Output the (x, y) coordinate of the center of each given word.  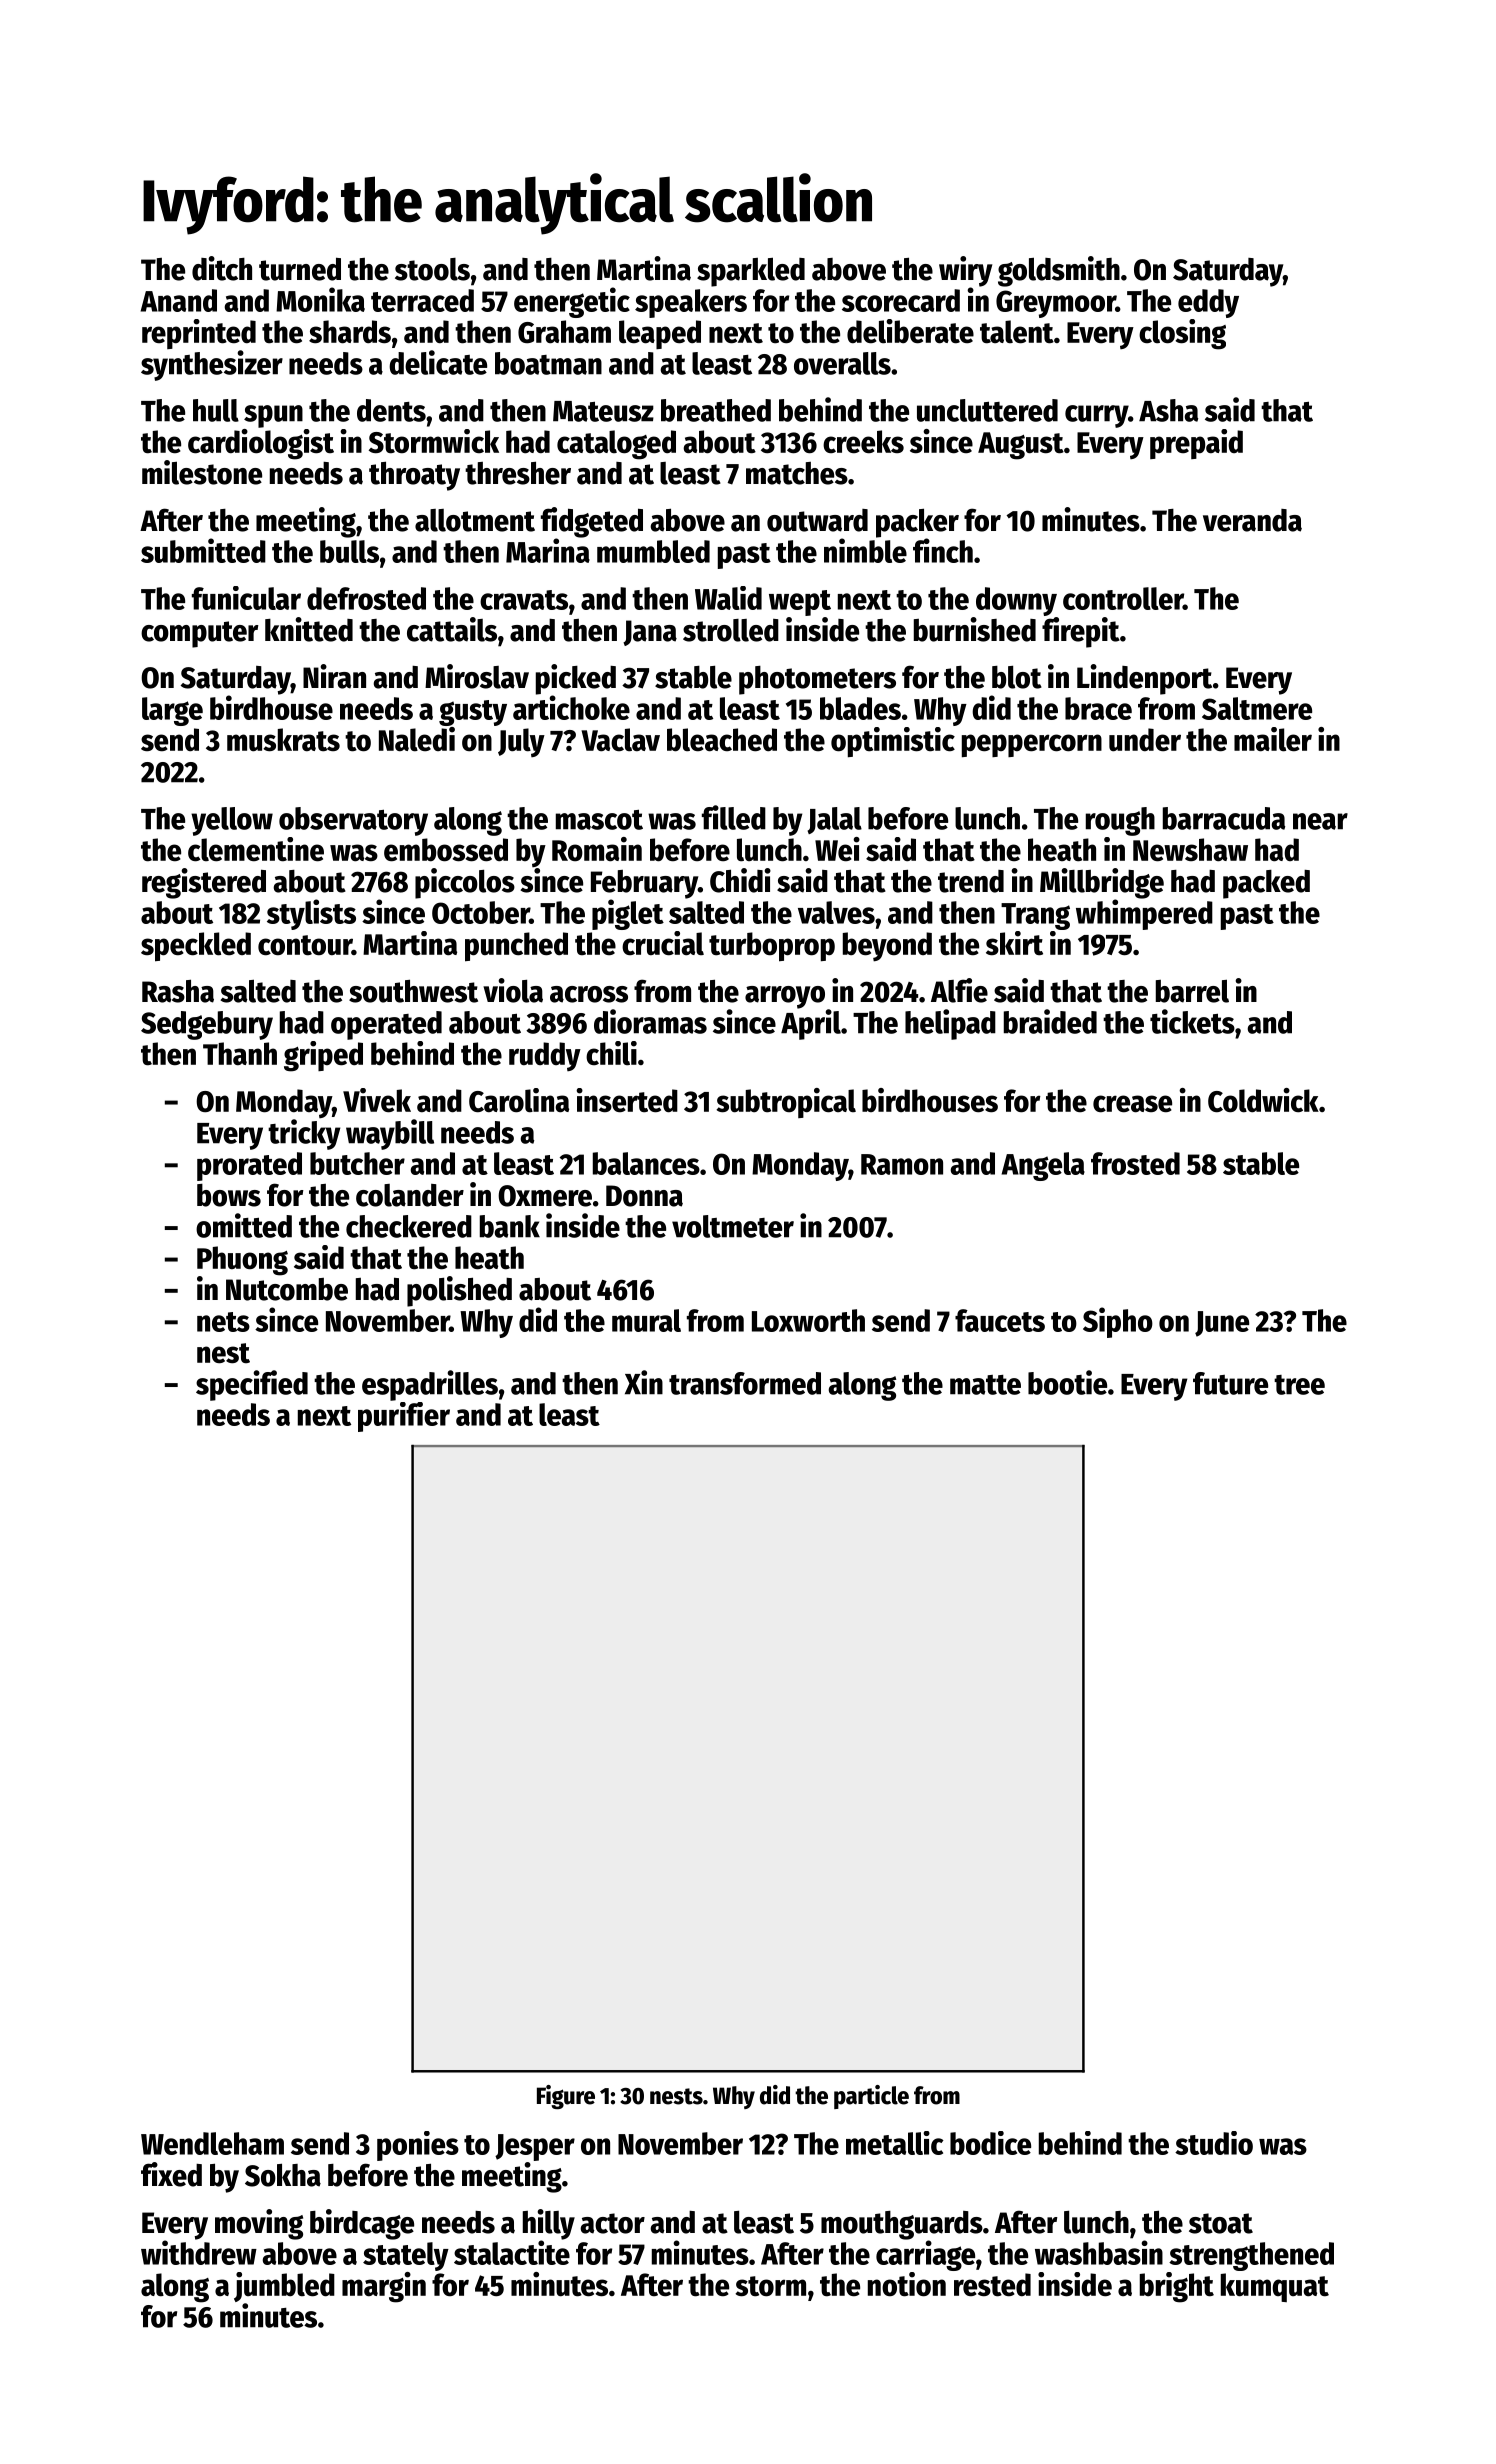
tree (1299, 1385)
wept (800, 603)
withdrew (199, 2252)
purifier (404, 1417)
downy (1016, 601)
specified (252, 1385)
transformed (745, 1383)
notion (907, 2284)
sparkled (751, 272)
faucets (1000, 1320)
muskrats (283, 740)
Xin (644, 1382)
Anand (179, 300)
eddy (1208, 303)
